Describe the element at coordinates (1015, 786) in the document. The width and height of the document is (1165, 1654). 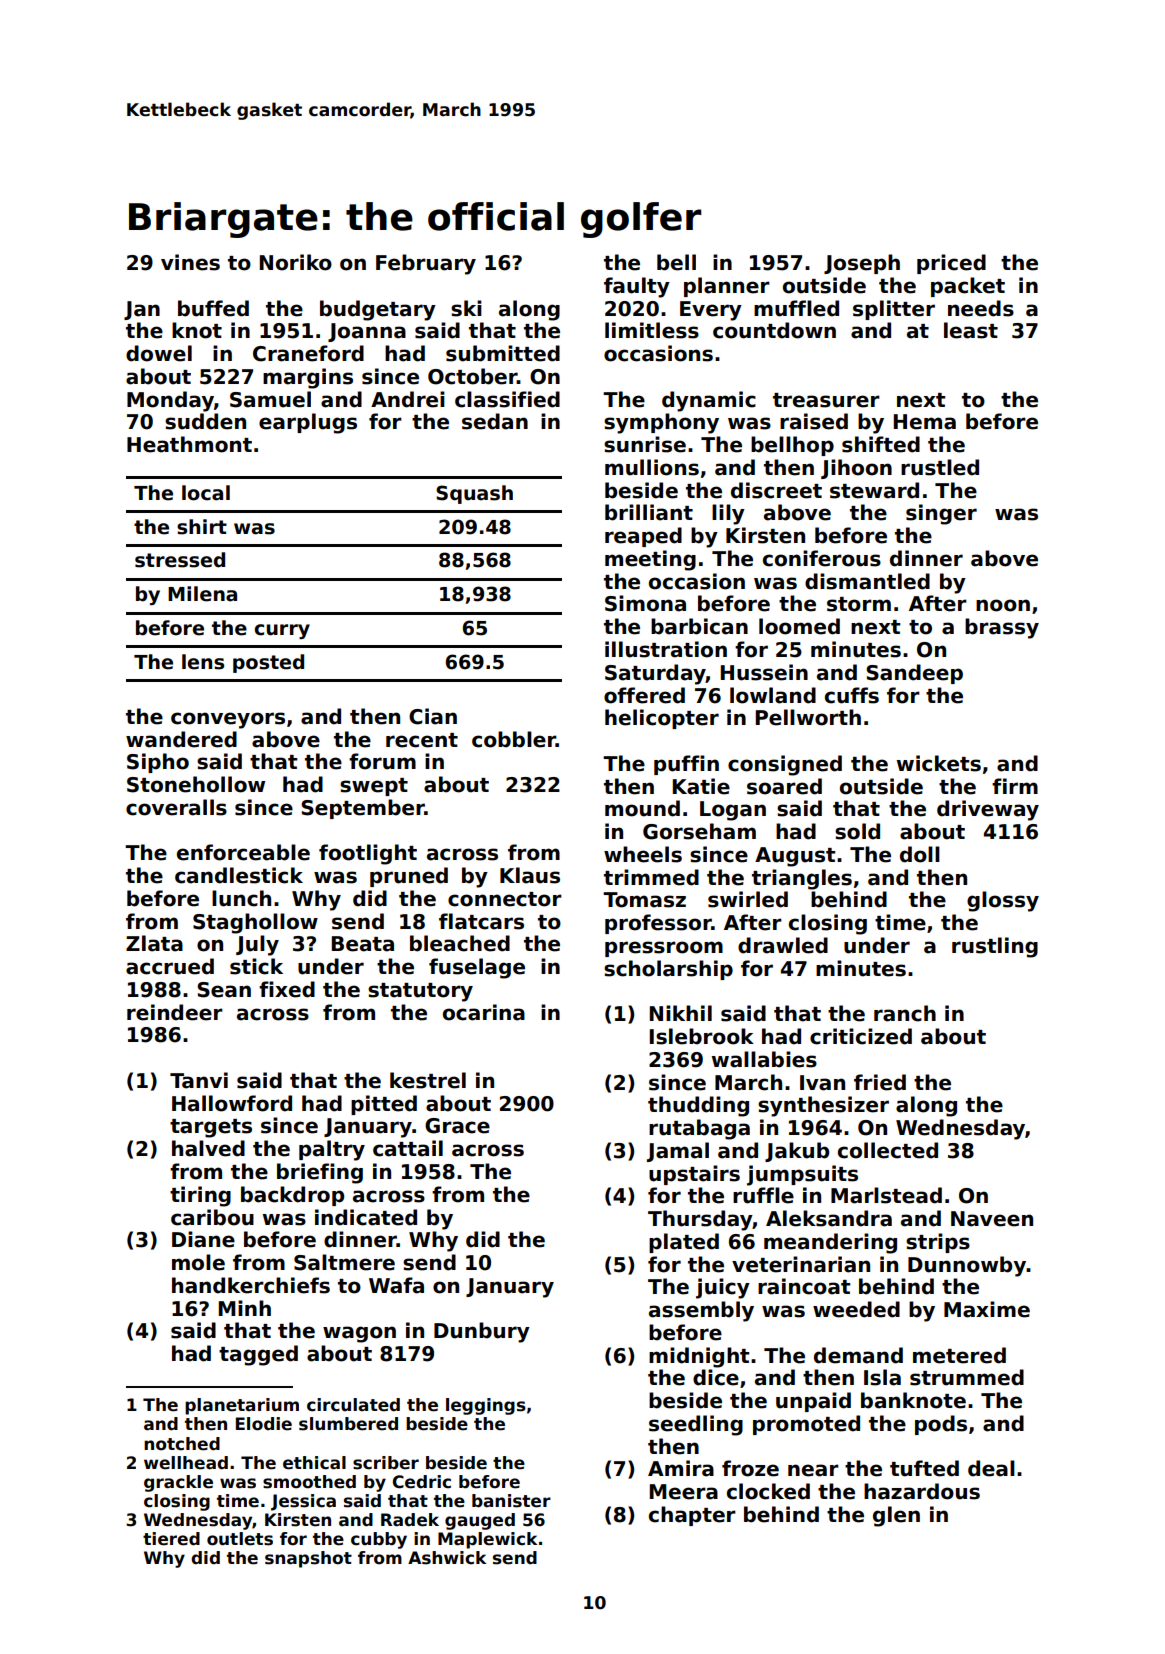
I see `firm` at that location.
